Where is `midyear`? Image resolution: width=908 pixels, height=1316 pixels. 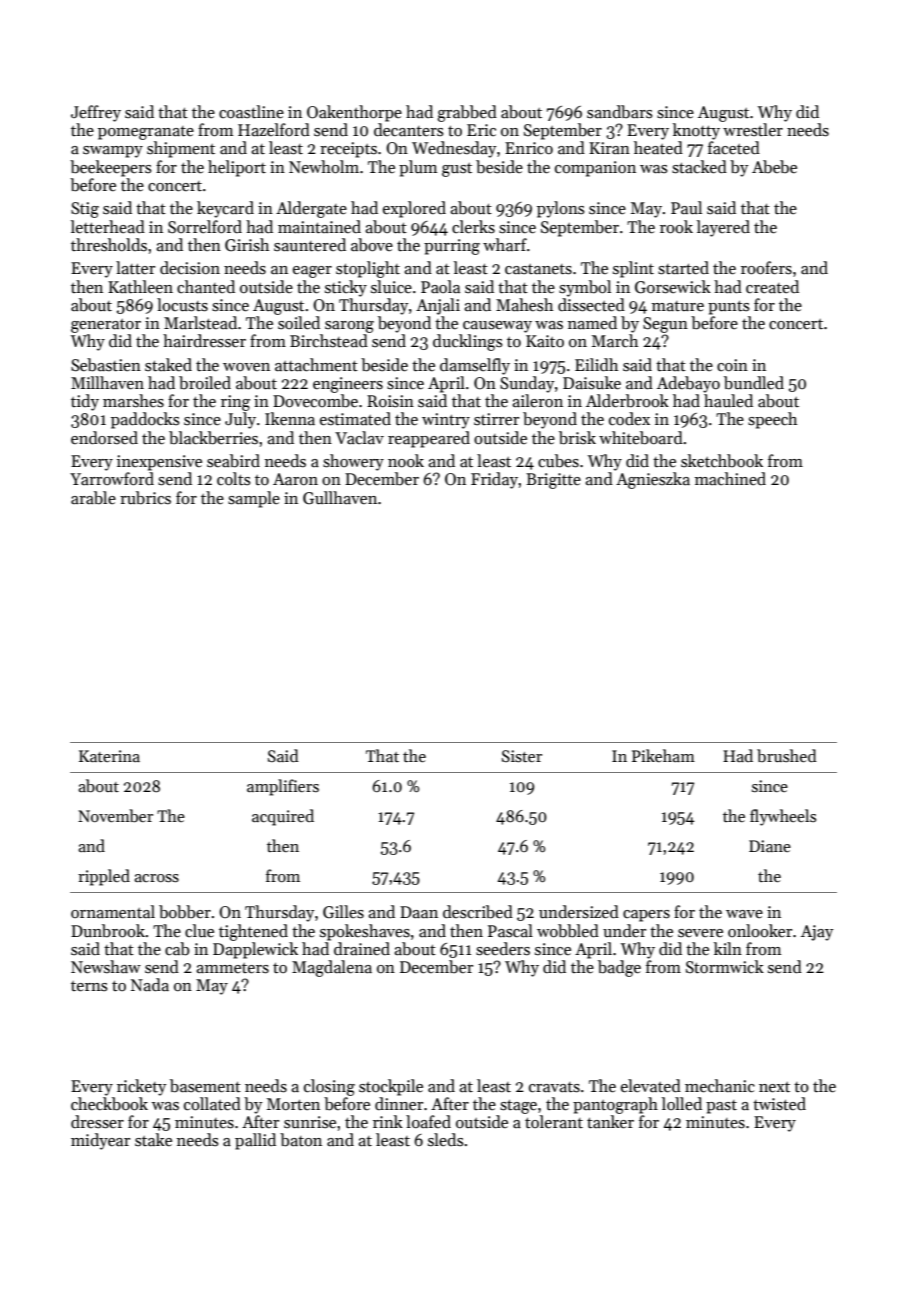 midyear is located at coordinates (100, 1141).
